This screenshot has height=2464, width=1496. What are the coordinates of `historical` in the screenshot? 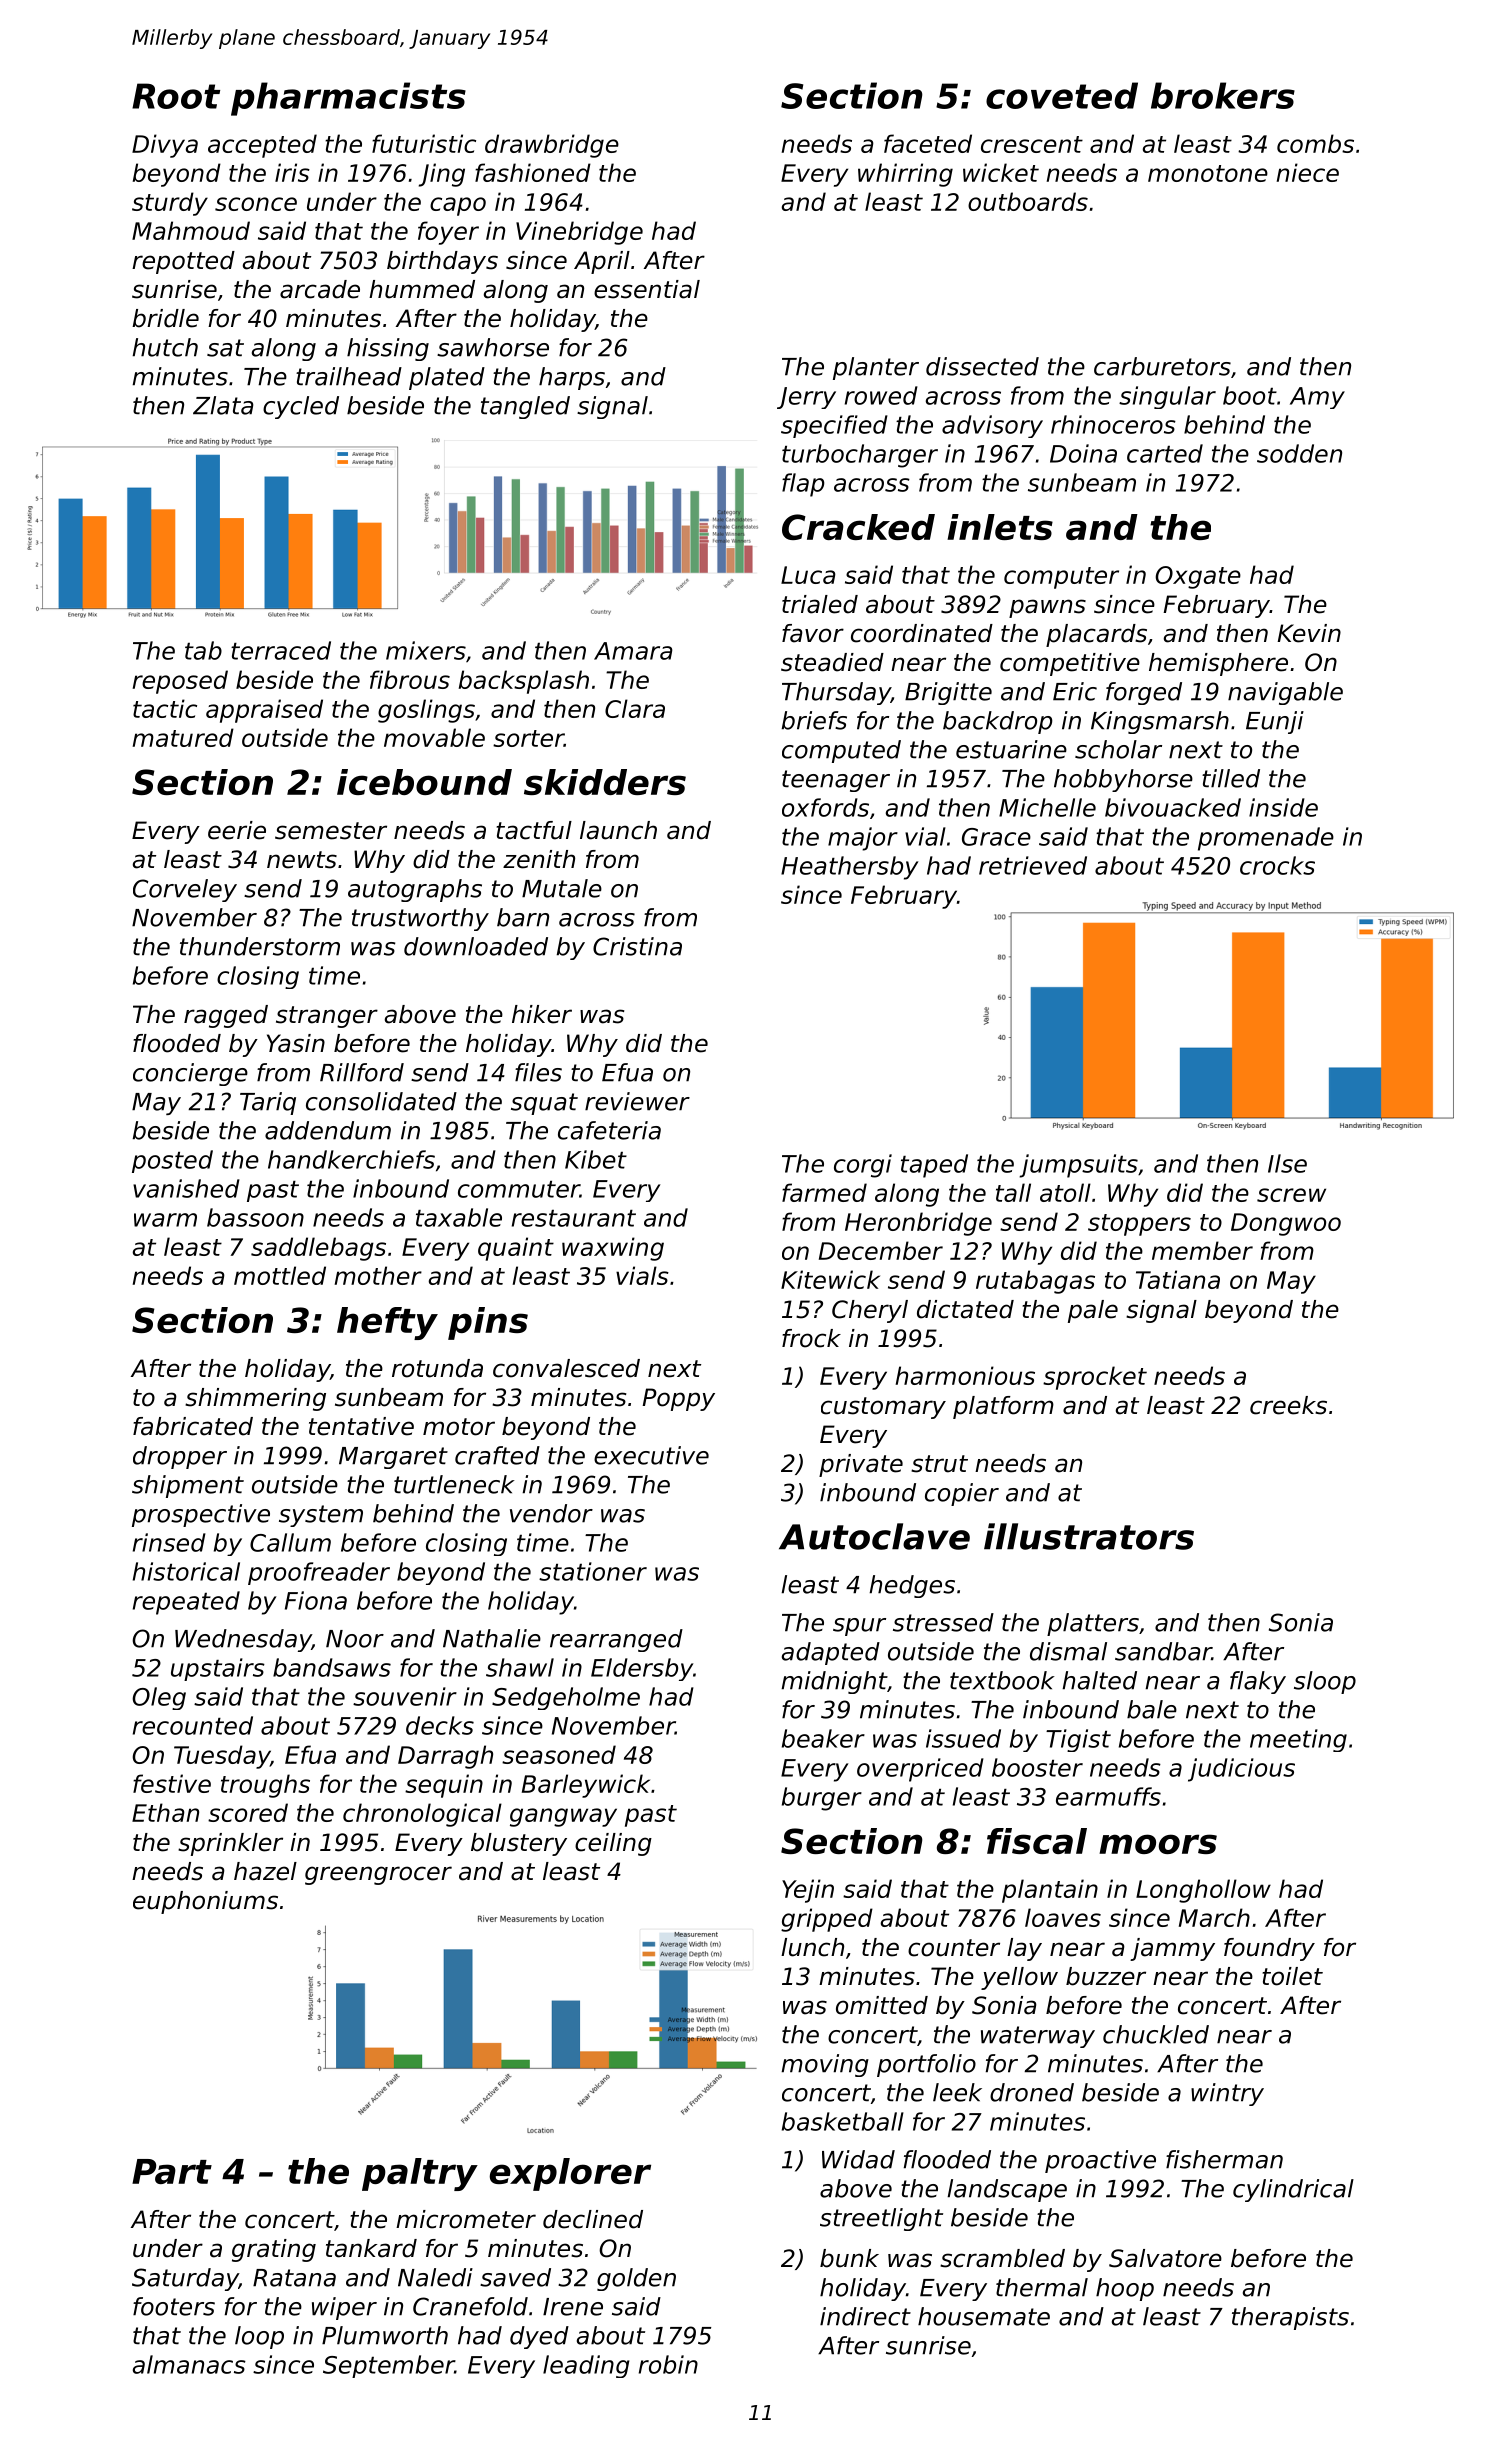 It's located at (186, 1571).
